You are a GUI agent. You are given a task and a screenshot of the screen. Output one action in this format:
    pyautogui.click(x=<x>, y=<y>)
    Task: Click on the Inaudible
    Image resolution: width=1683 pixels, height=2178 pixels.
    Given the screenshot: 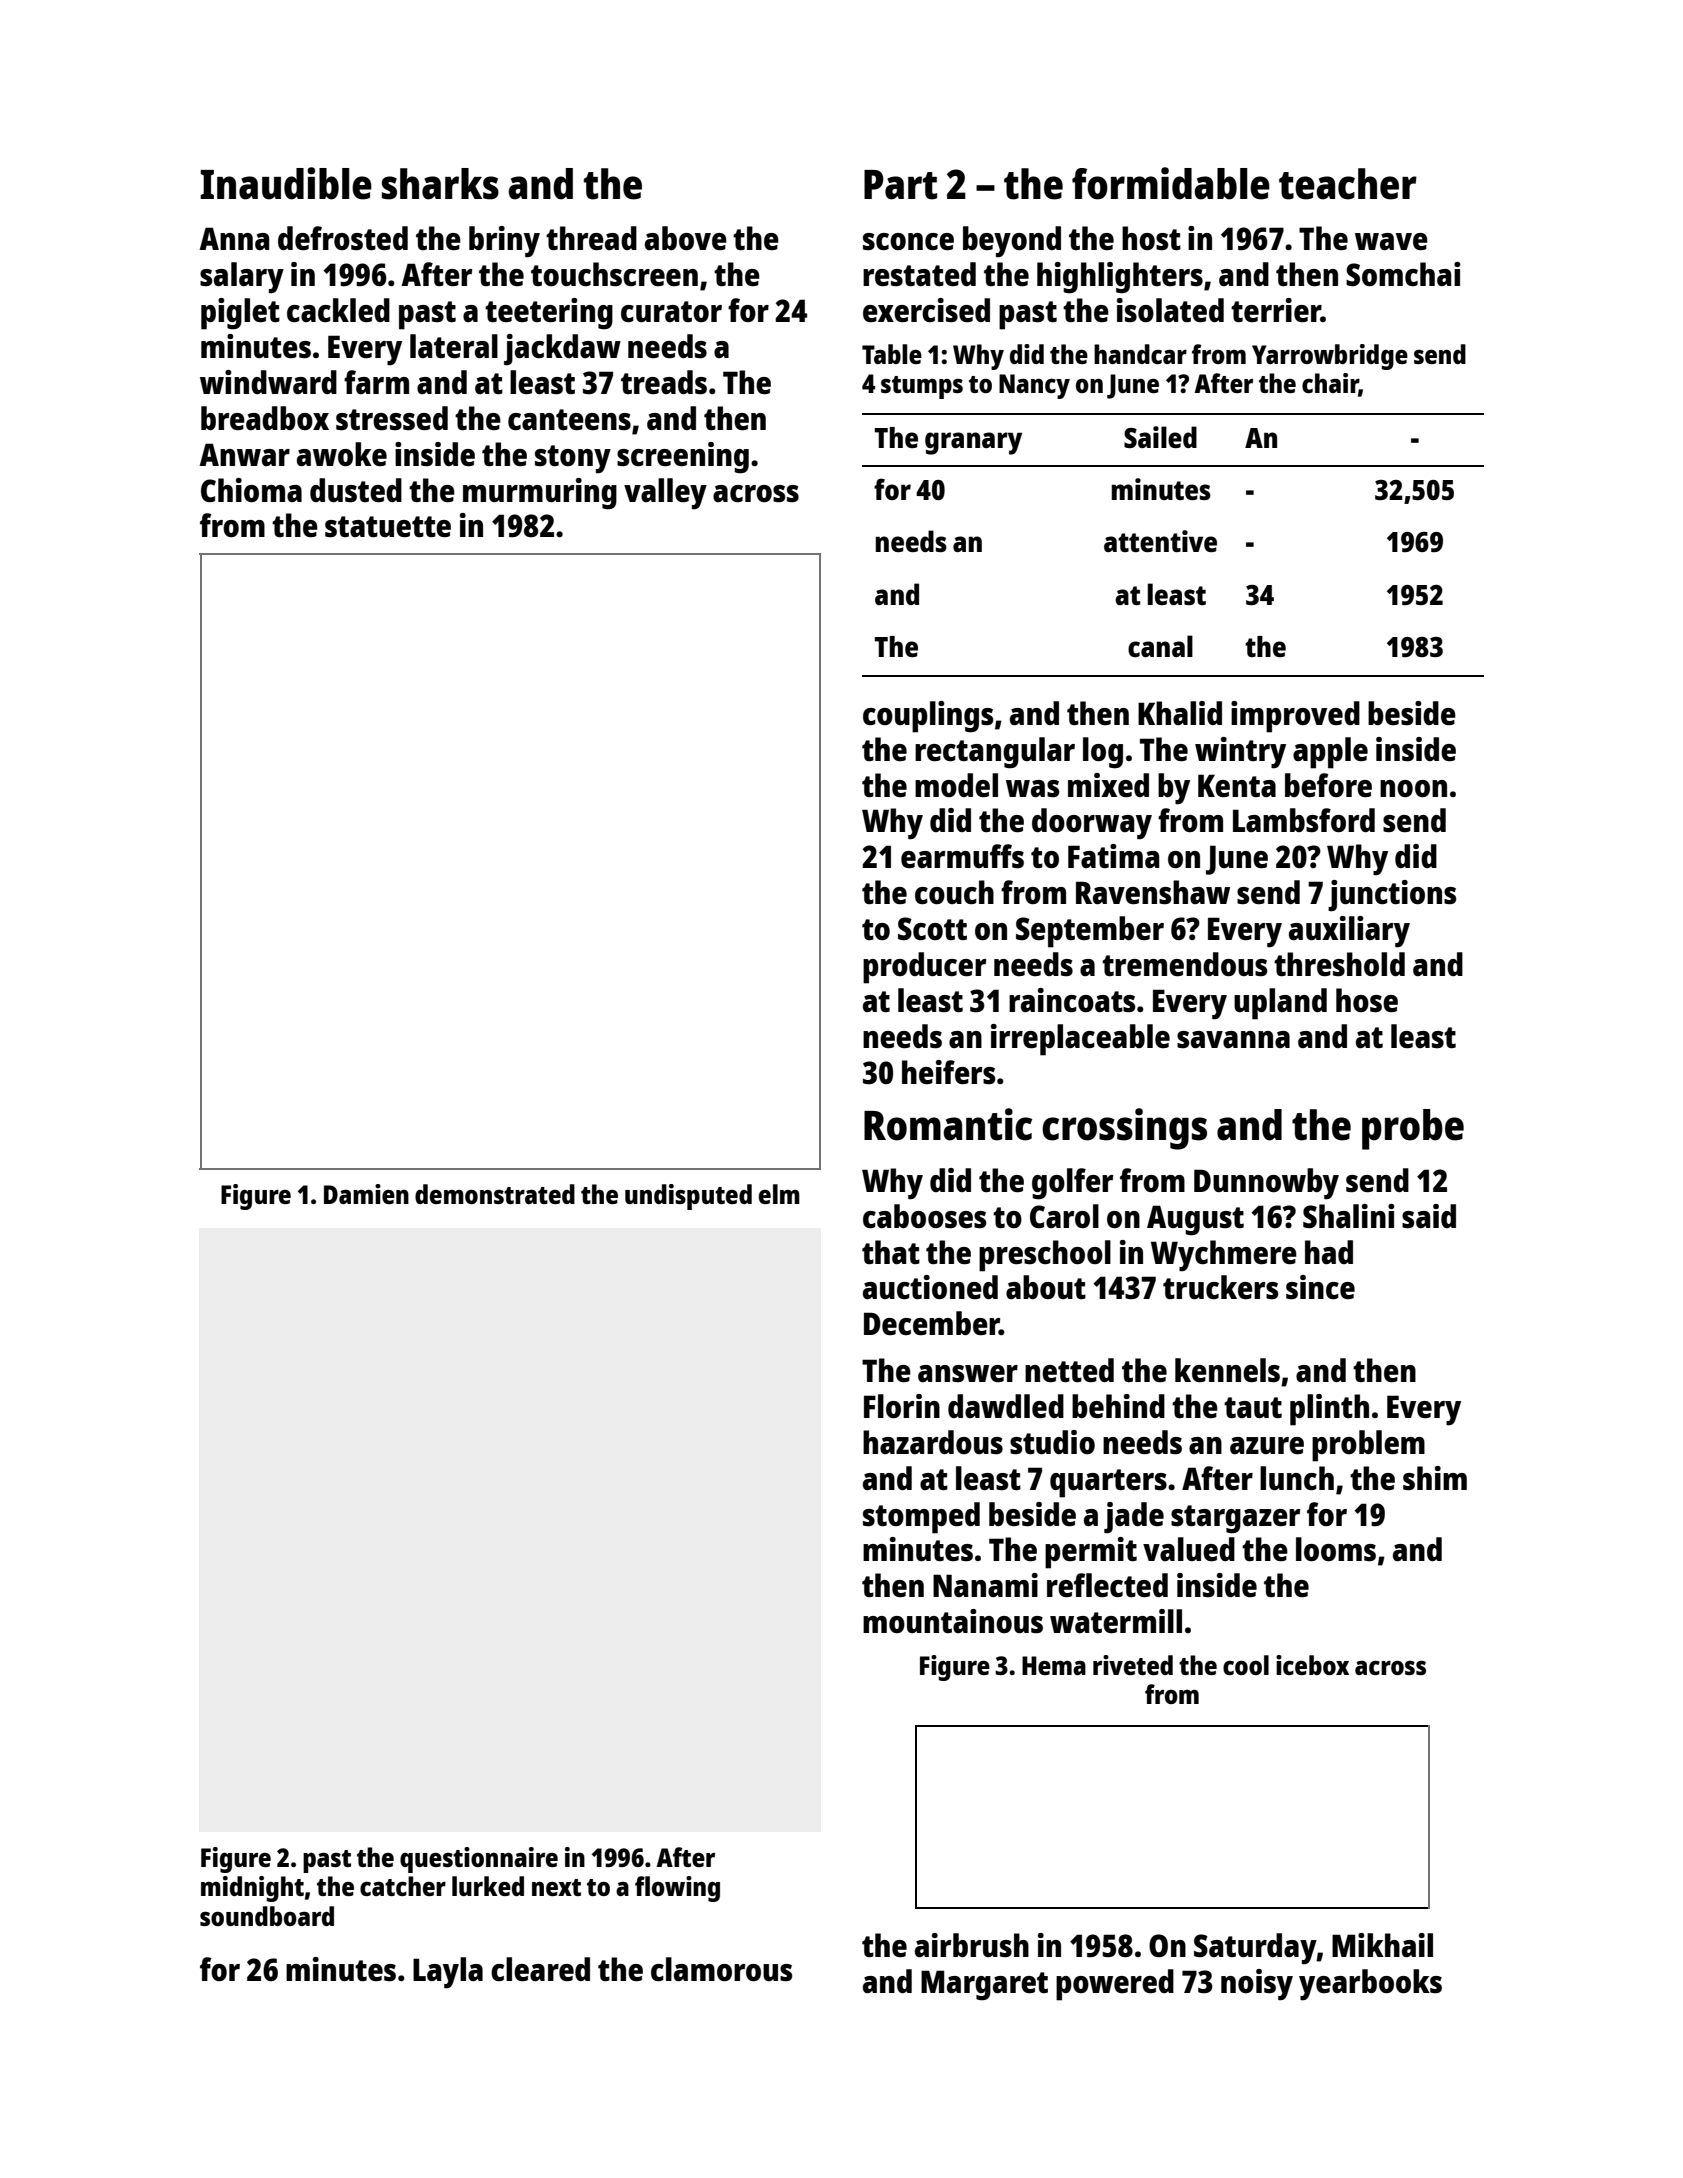 What is the action you would take?
    pyautogui.click(x=286, y=183)
